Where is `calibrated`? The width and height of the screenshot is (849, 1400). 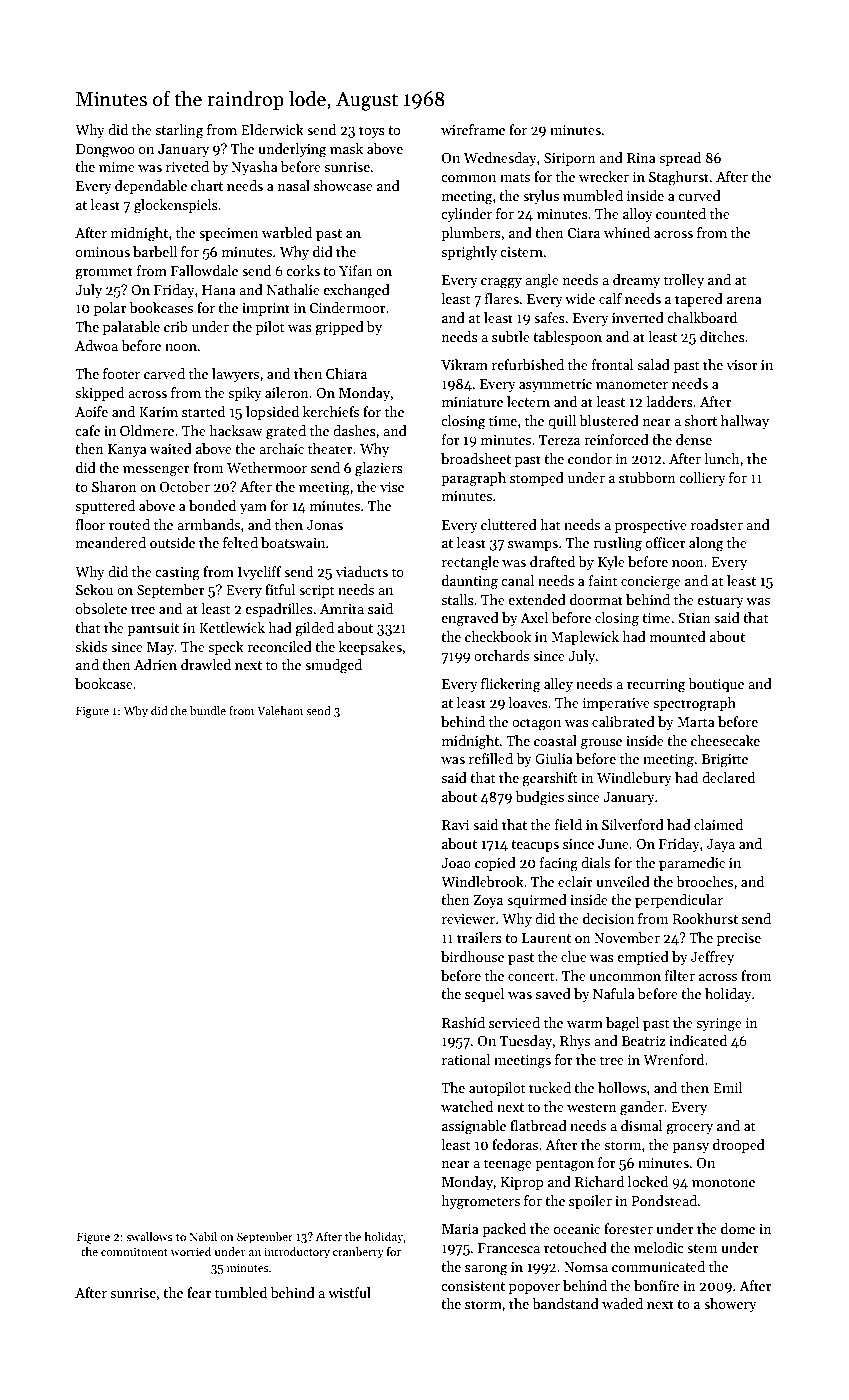
calibrated is located at coordinates (623, 721).
